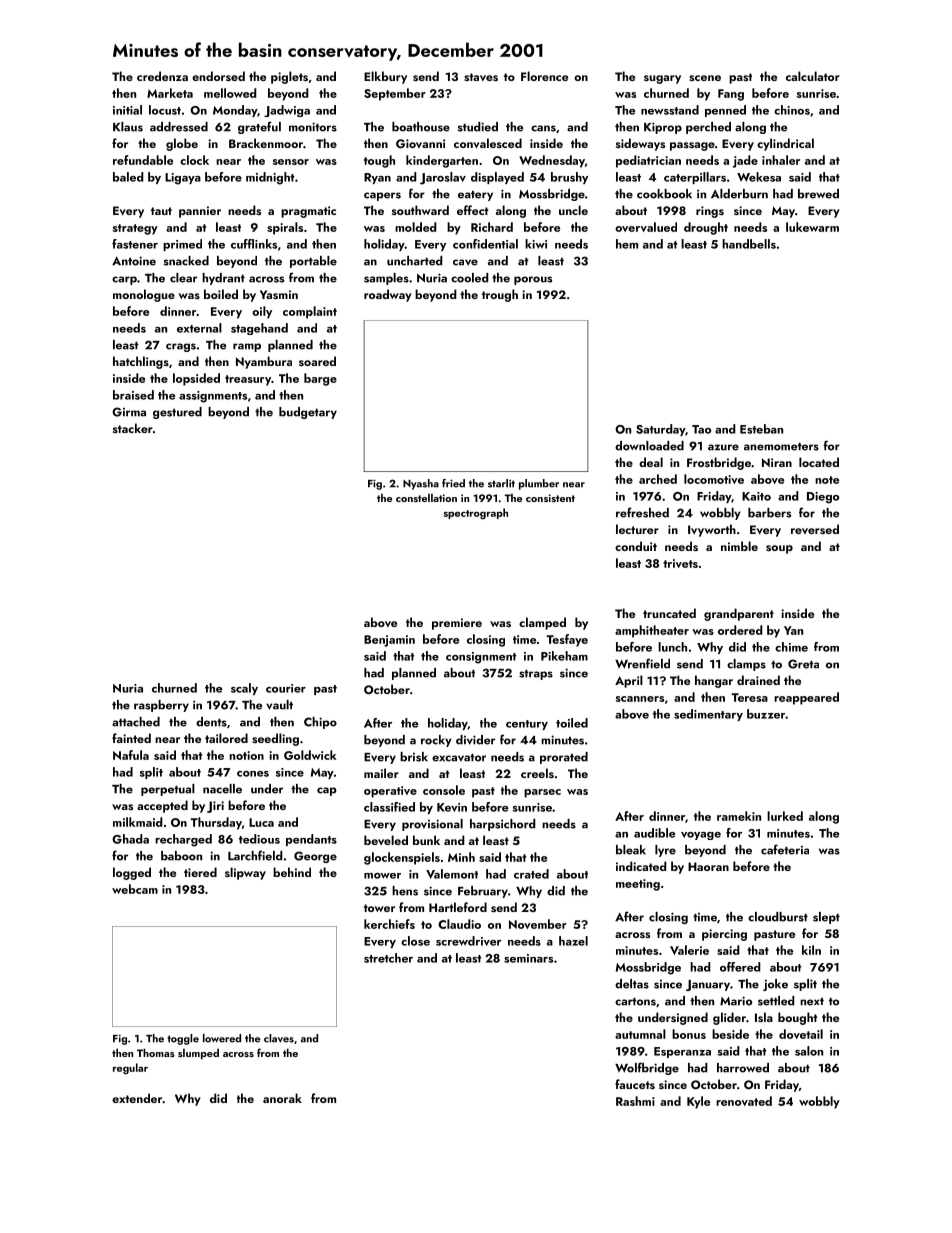 Image resolution: width=952 pixels, height=1233 pixels. What do you see at coordinates (389, 641) in the screenshot?
I see `Benjamin` at bounding box center [389, 641].
